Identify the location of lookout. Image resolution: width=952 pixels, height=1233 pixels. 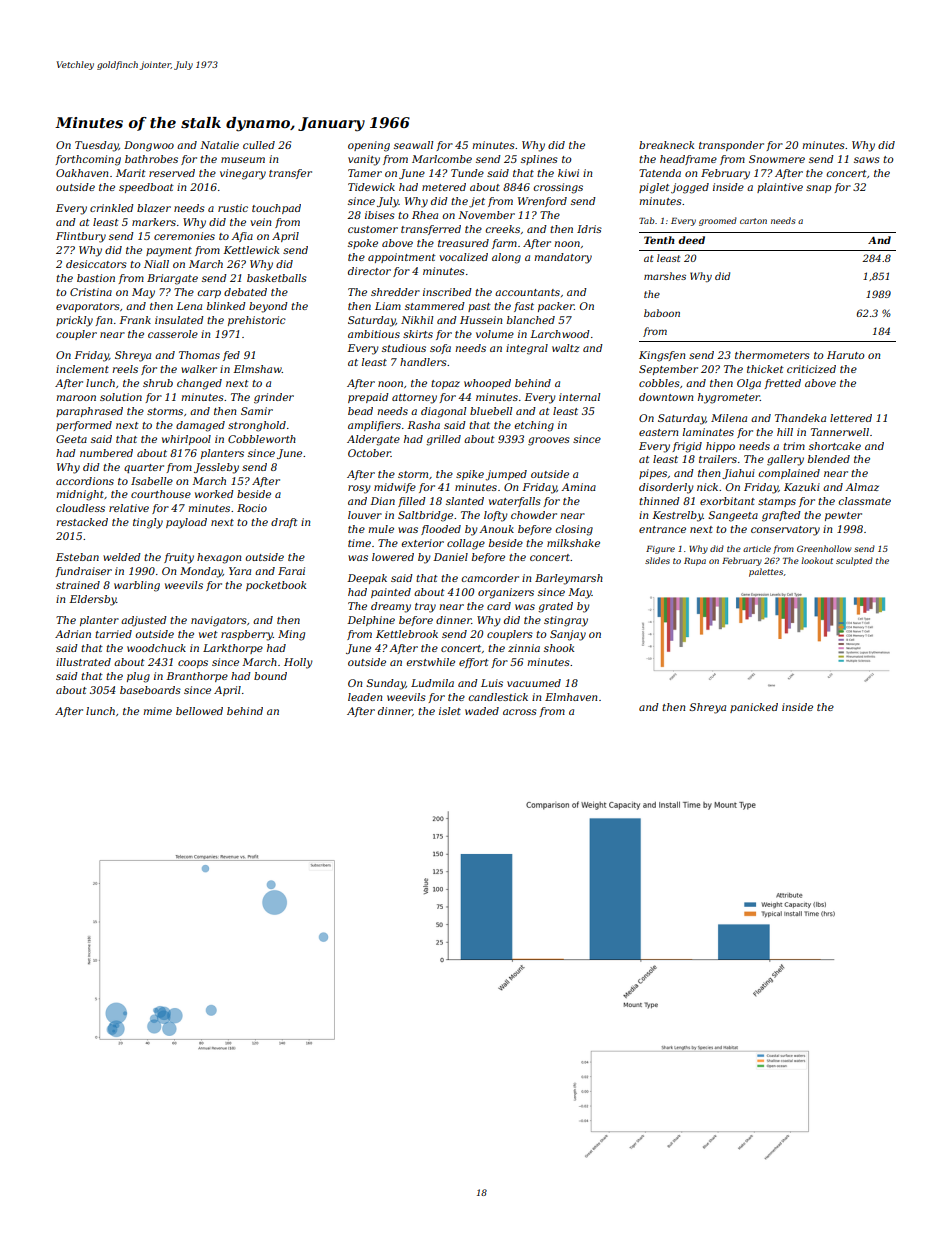
(817, 560).
